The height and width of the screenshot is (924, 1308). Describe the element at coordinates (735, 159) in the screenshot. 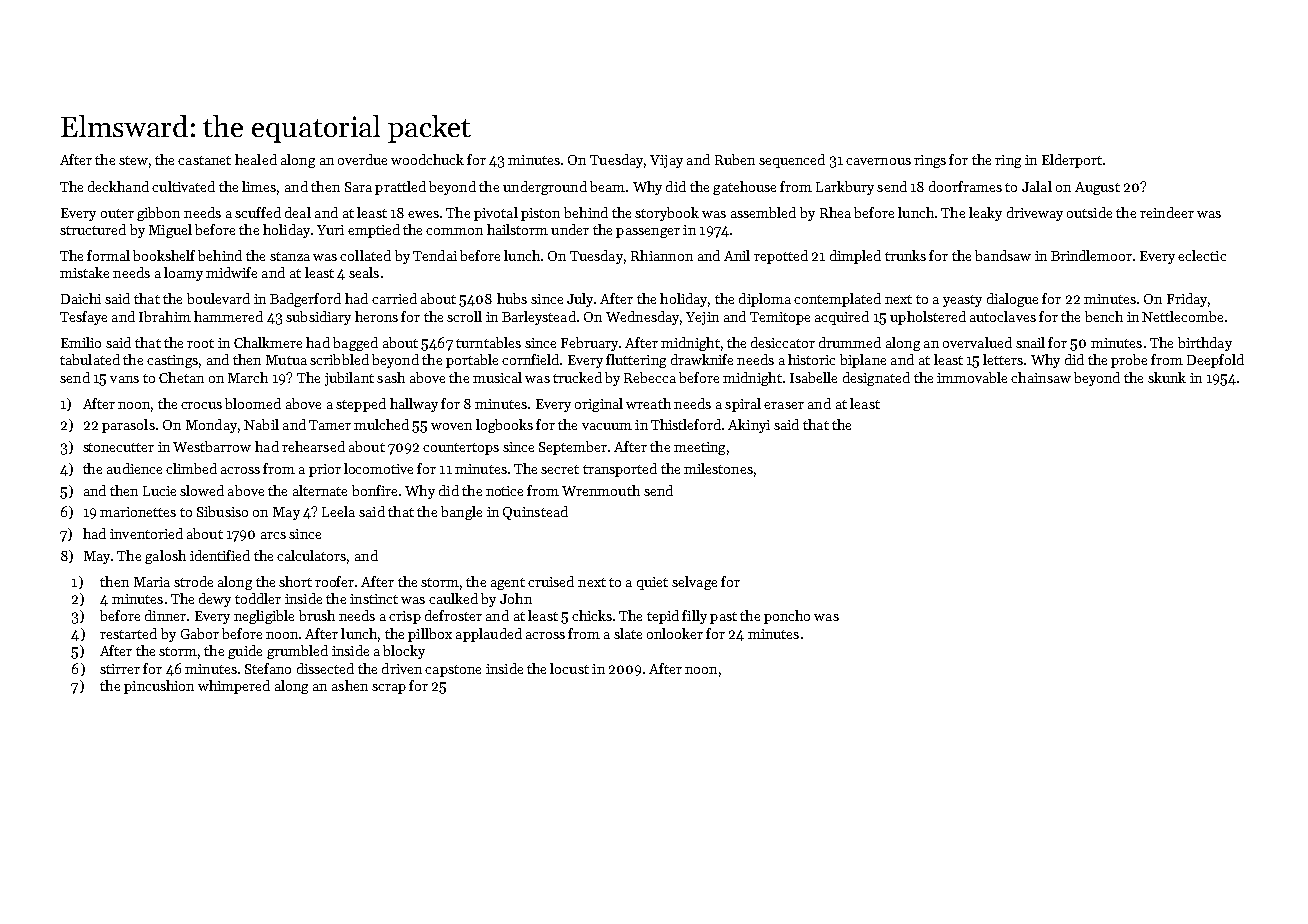

I see `Ruben` at that location.
